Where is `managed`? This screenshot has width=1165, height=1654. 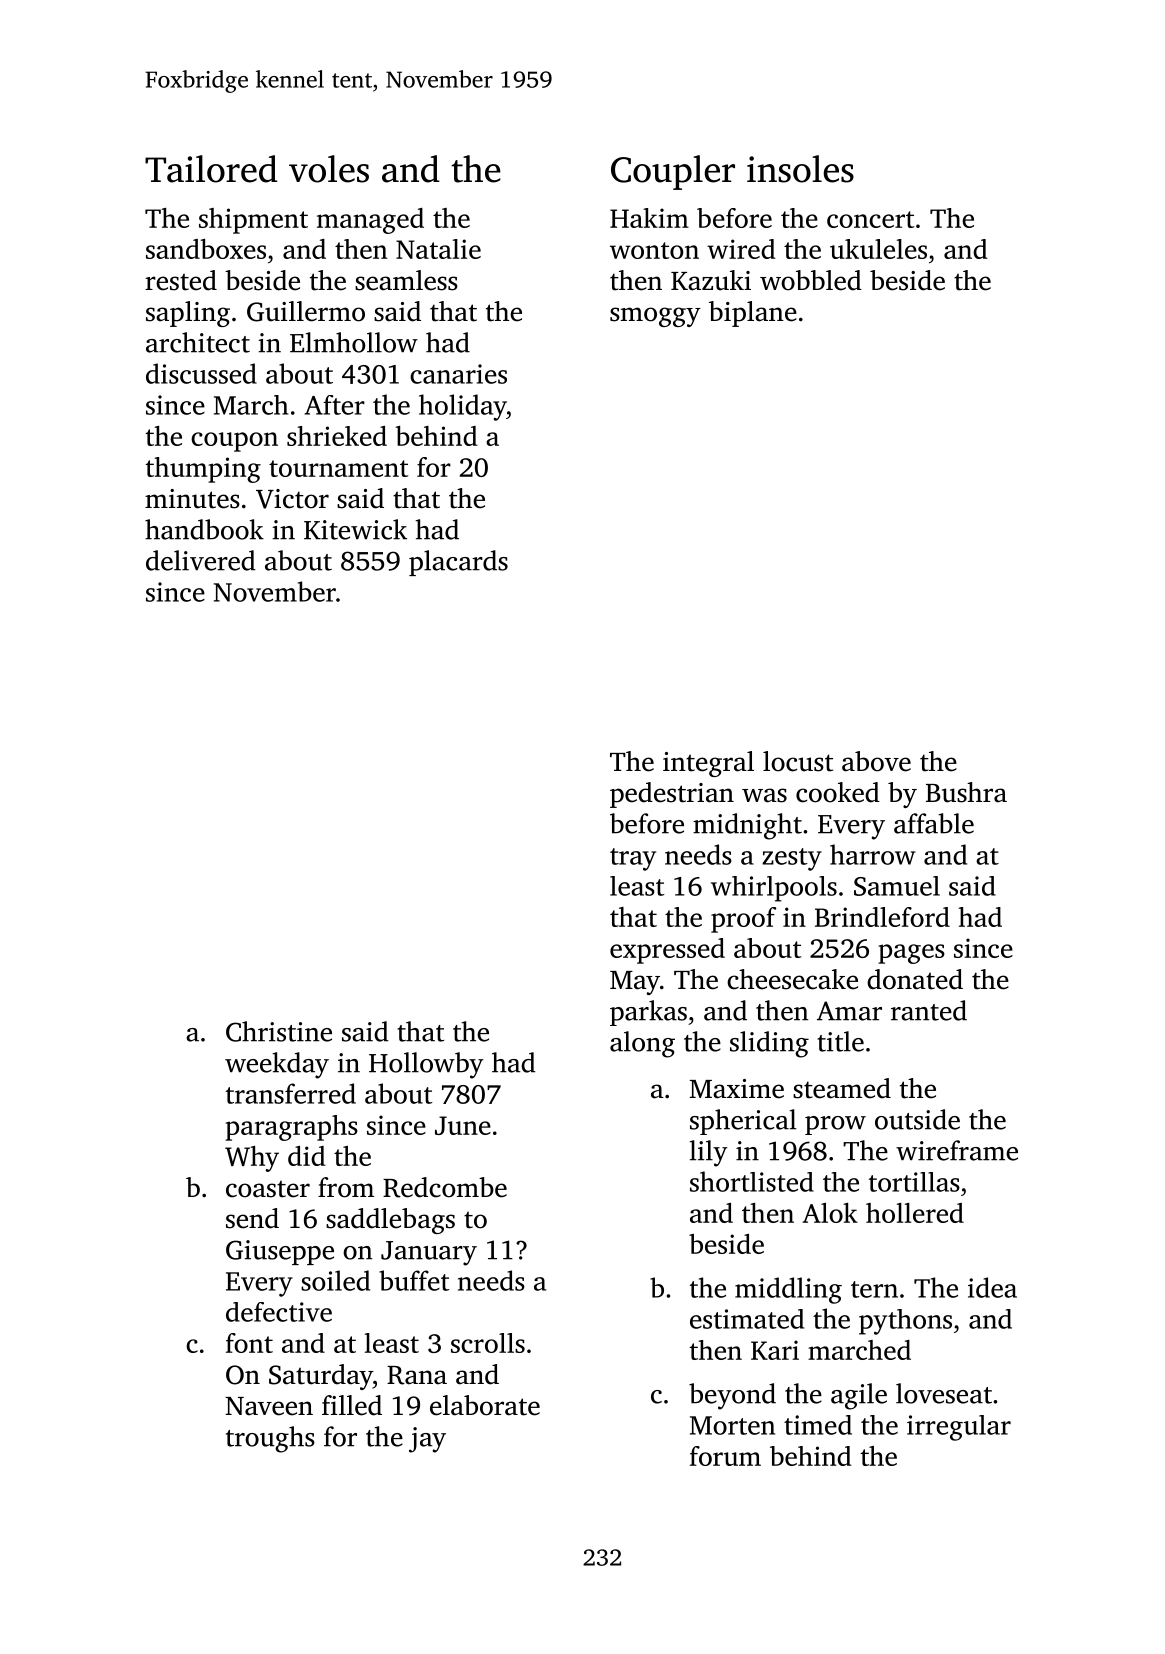 managed is located at coordinates (370, 221).
